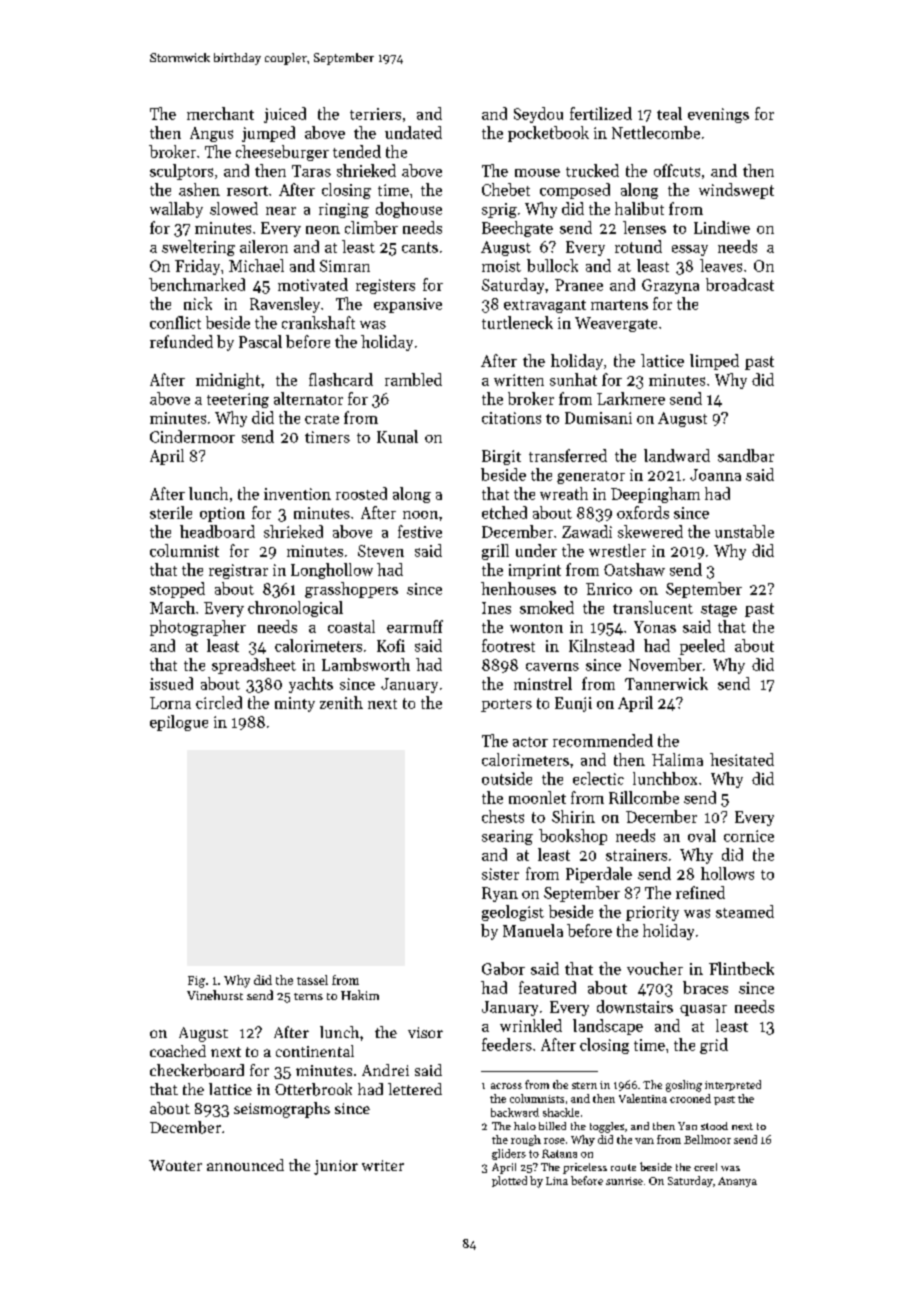 The image size is (924, 1311). Describe the element at coordinates (196, 982) in the screenshot. I see `Fig` at that location.
